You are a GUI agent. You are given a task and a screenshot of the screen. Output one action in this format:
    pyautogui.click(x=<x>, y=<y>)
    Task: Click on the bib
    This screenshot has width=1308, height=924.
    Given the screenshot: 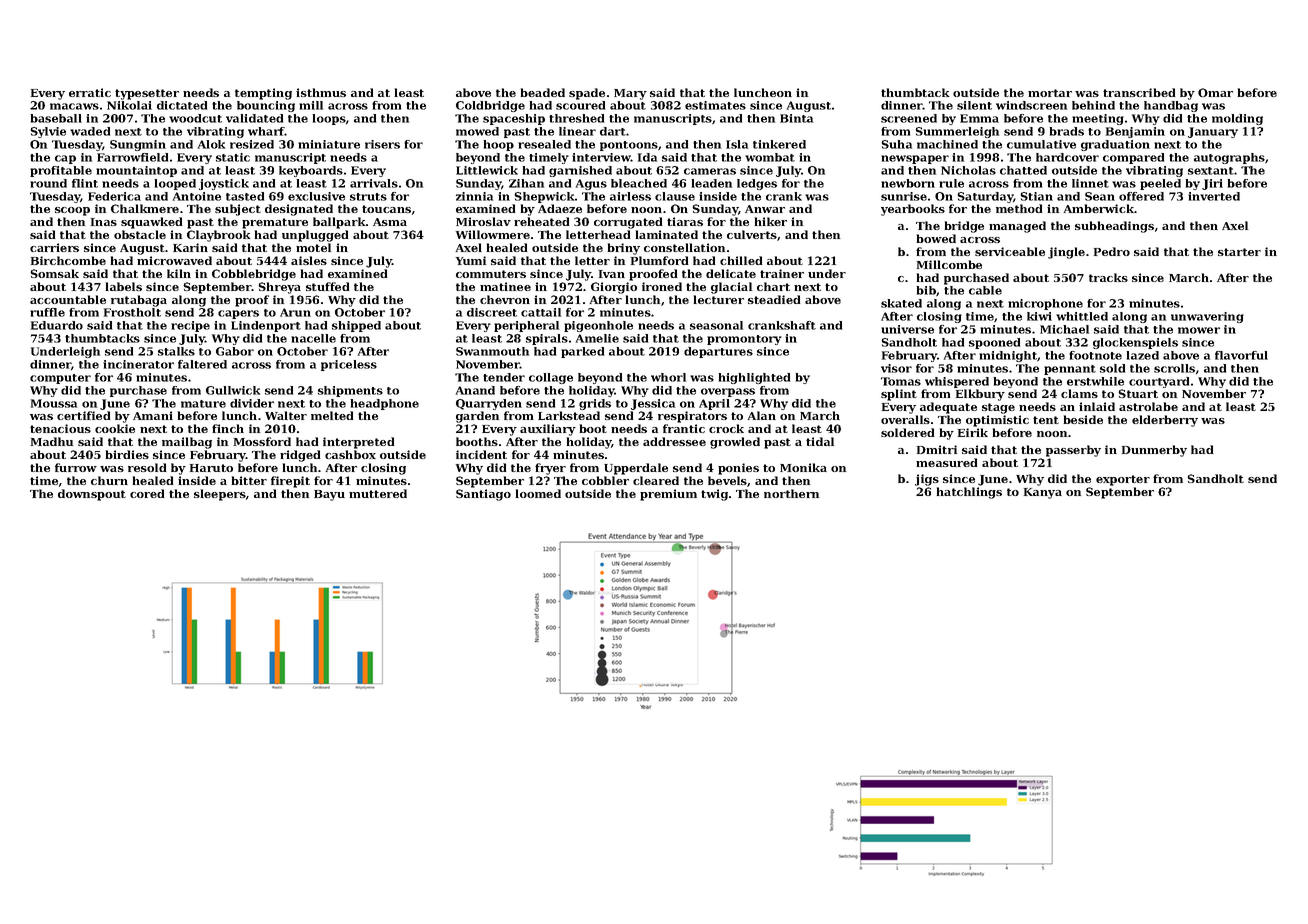 What is the action you would take?
    pyautogui.click(x=926, y=290)
